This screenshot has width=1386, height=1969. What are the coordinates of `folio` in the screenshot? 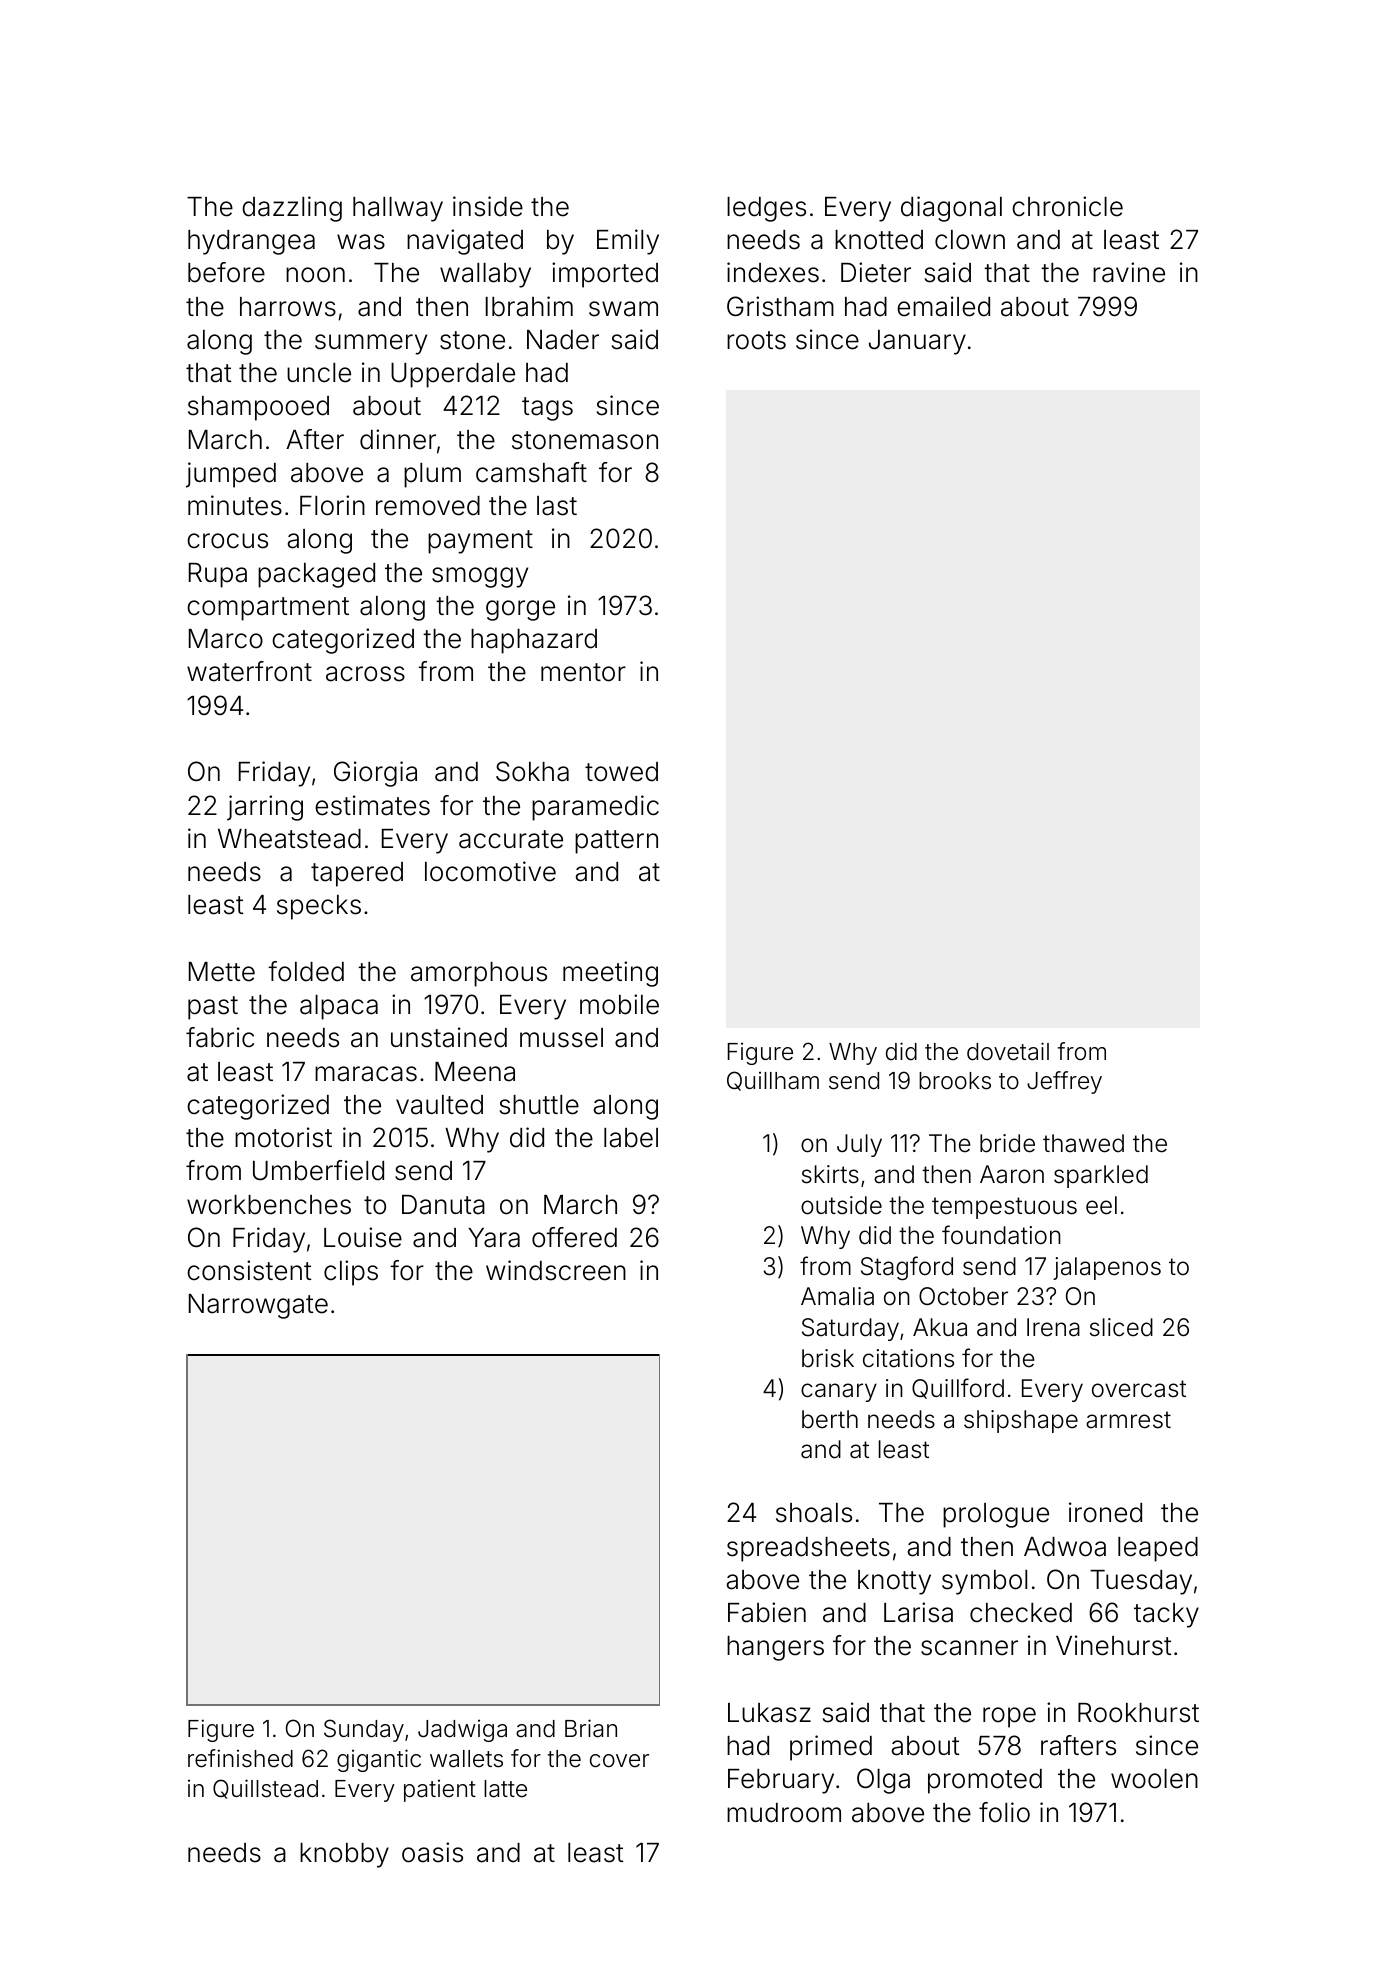 It's located at (1004, 1812).
